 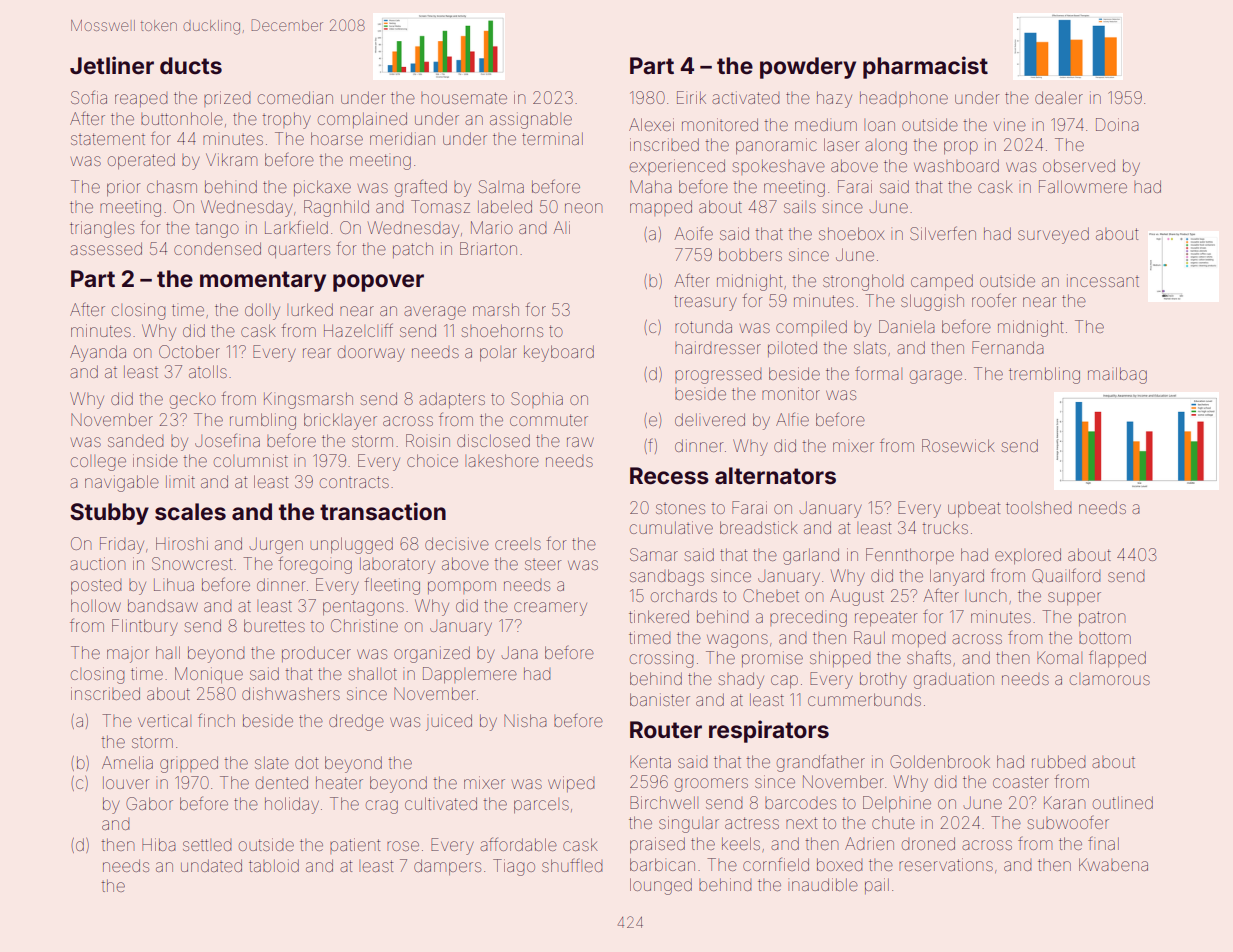 What do you see at coordinates (149, 803) in the screenshot?
I see `Gabor` at bounding box center [149, 803].
